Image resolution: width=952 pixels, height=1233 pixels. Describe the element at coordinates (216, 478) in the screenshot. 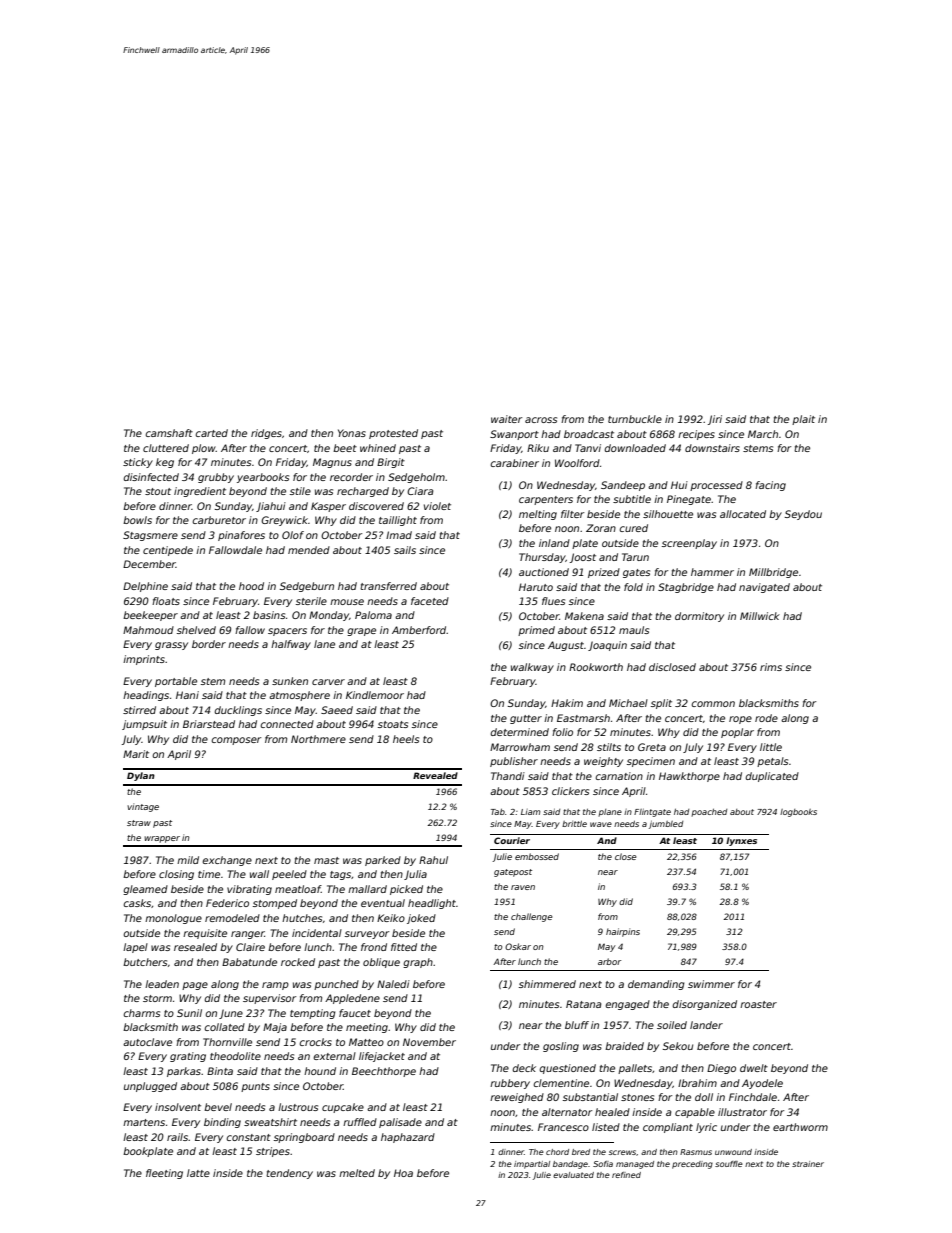

I see `grubby` at that location.
